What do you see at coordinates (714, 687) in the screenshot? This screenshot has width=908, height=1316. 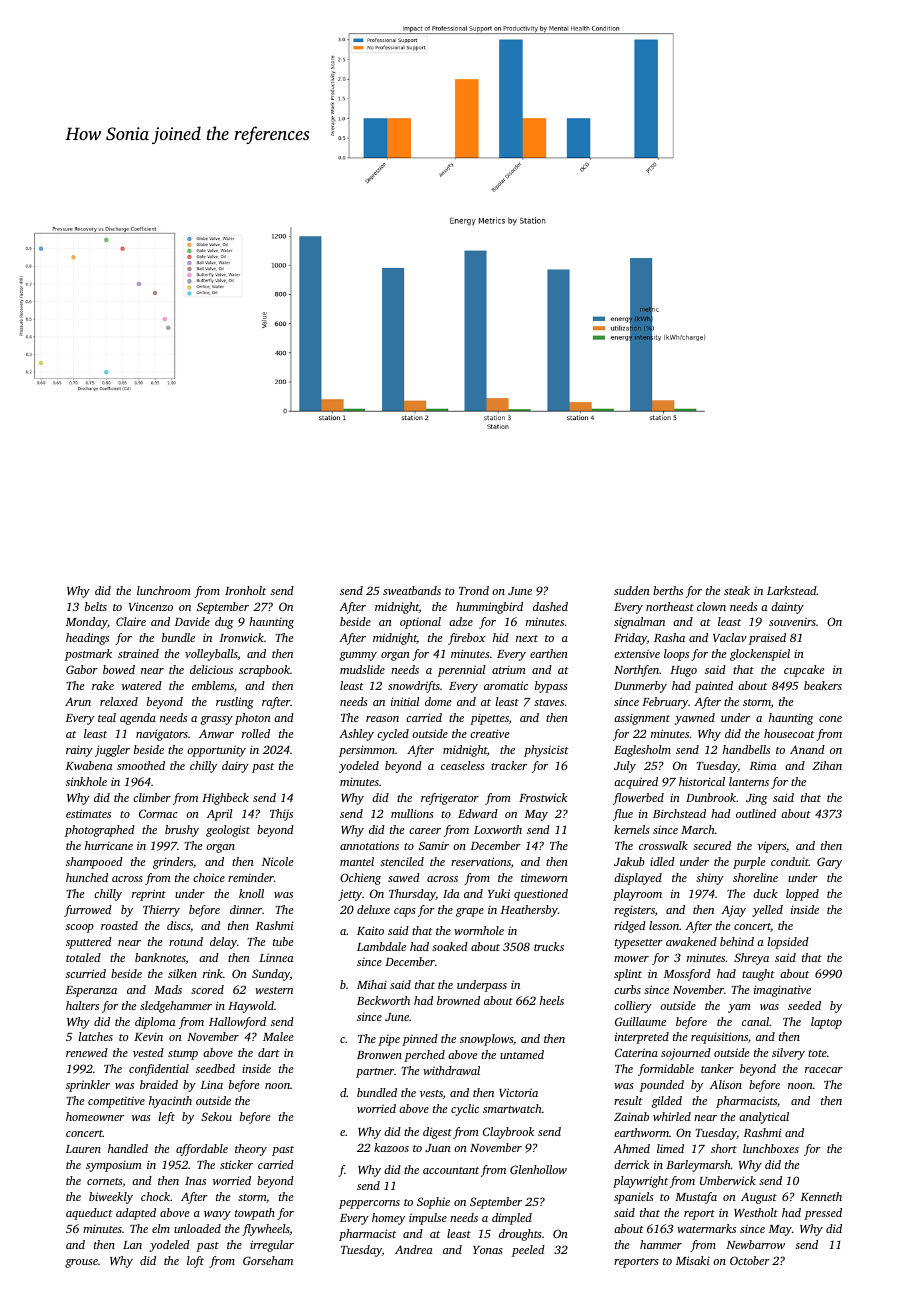 I see `painted` at bounding box center [714, 687].
